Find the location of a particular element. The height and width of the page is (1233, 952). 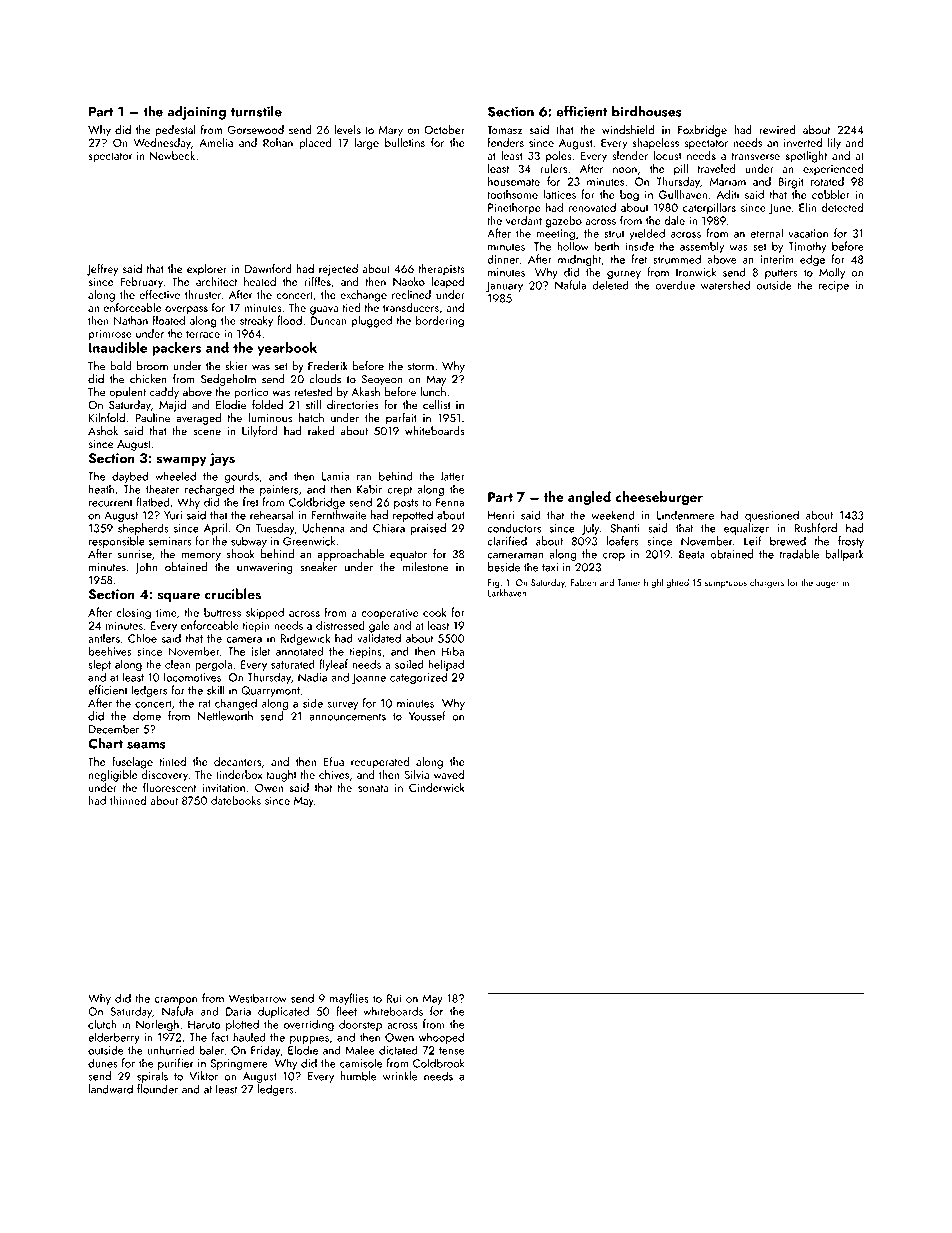

rewired is located at coordinates (777, 129).
